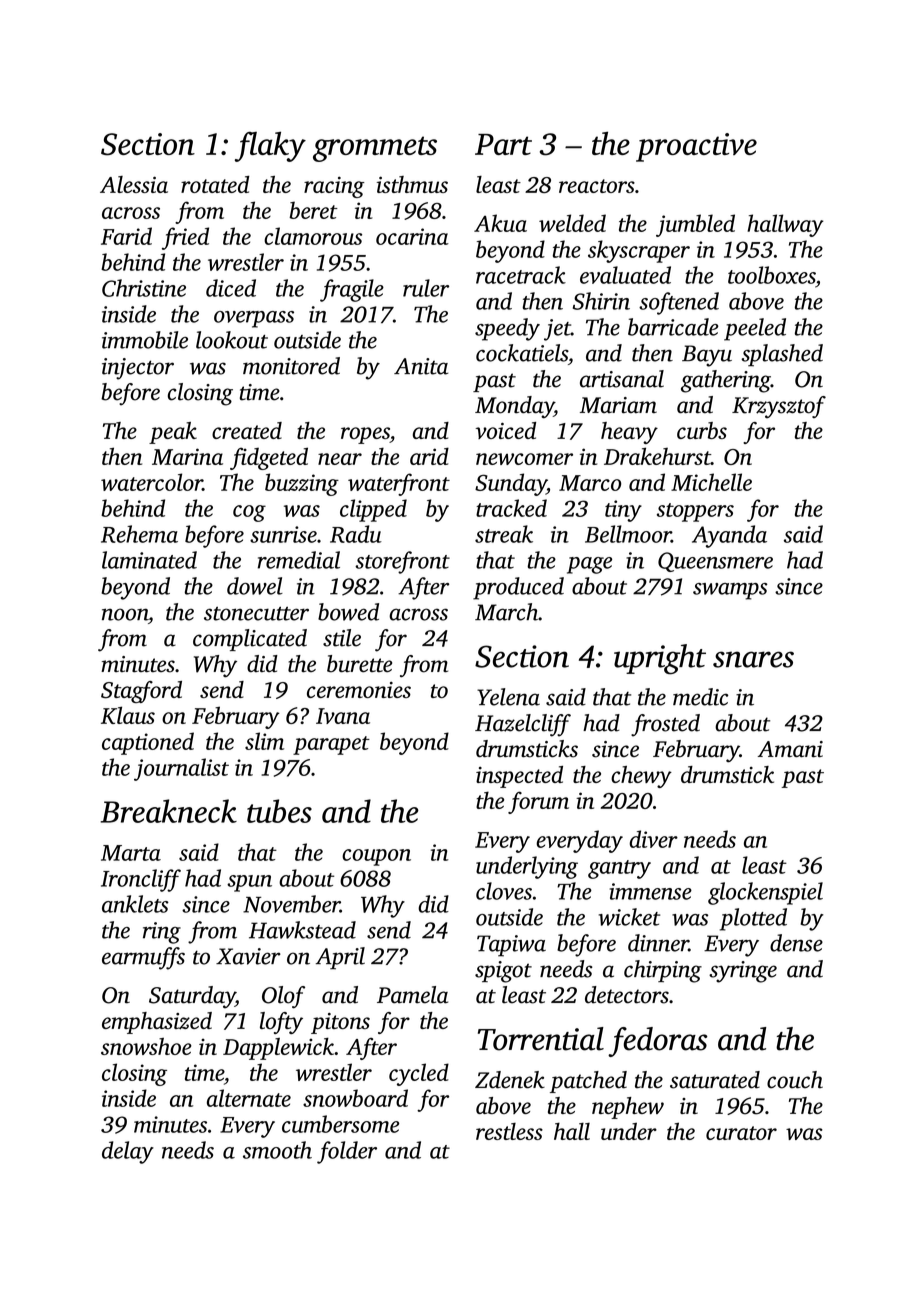 This screenshot has width=924, height=1311. I want to click on Part, so click(503, 144).
